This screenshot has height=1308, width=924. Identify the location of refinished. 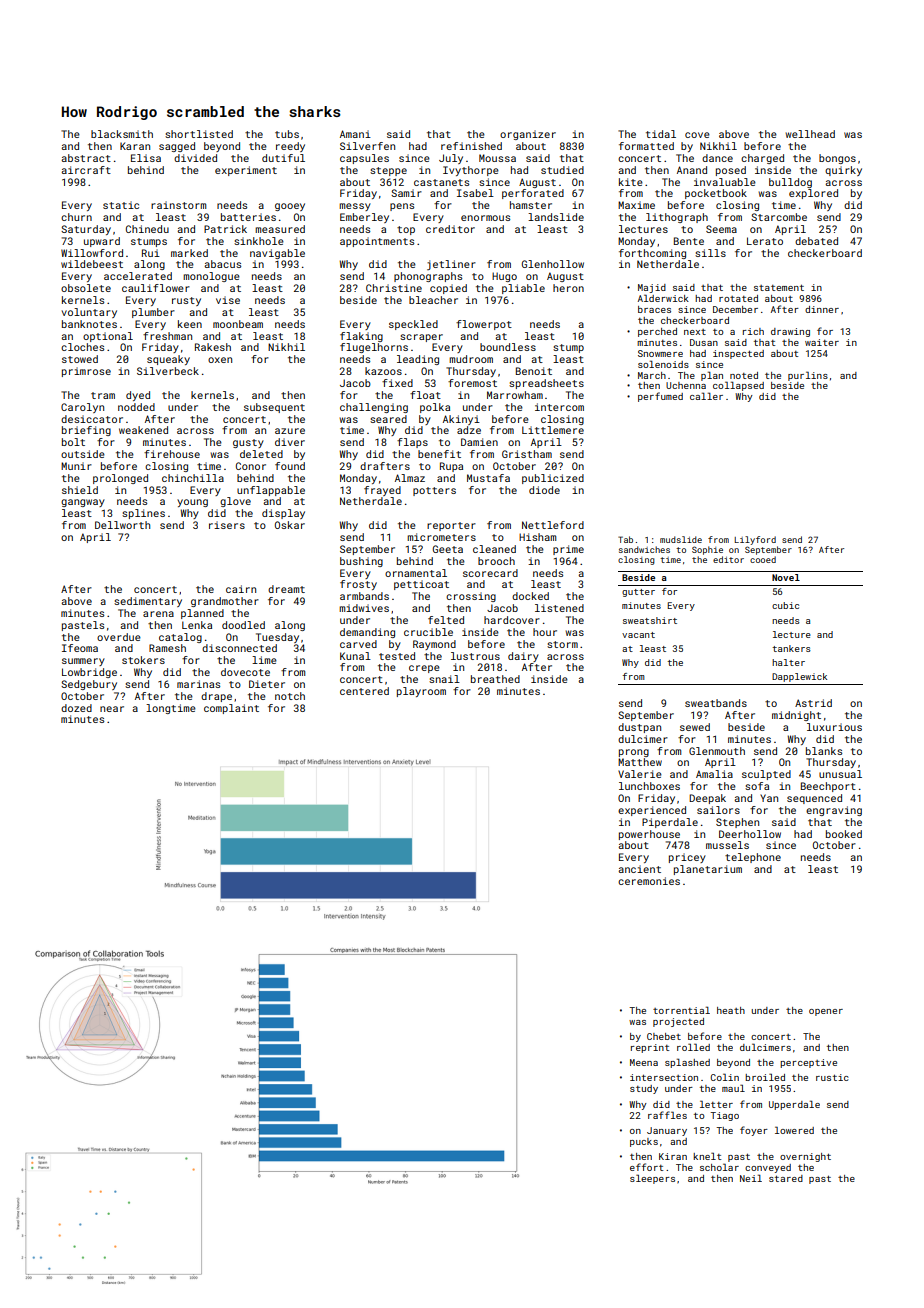
(471, 146).
